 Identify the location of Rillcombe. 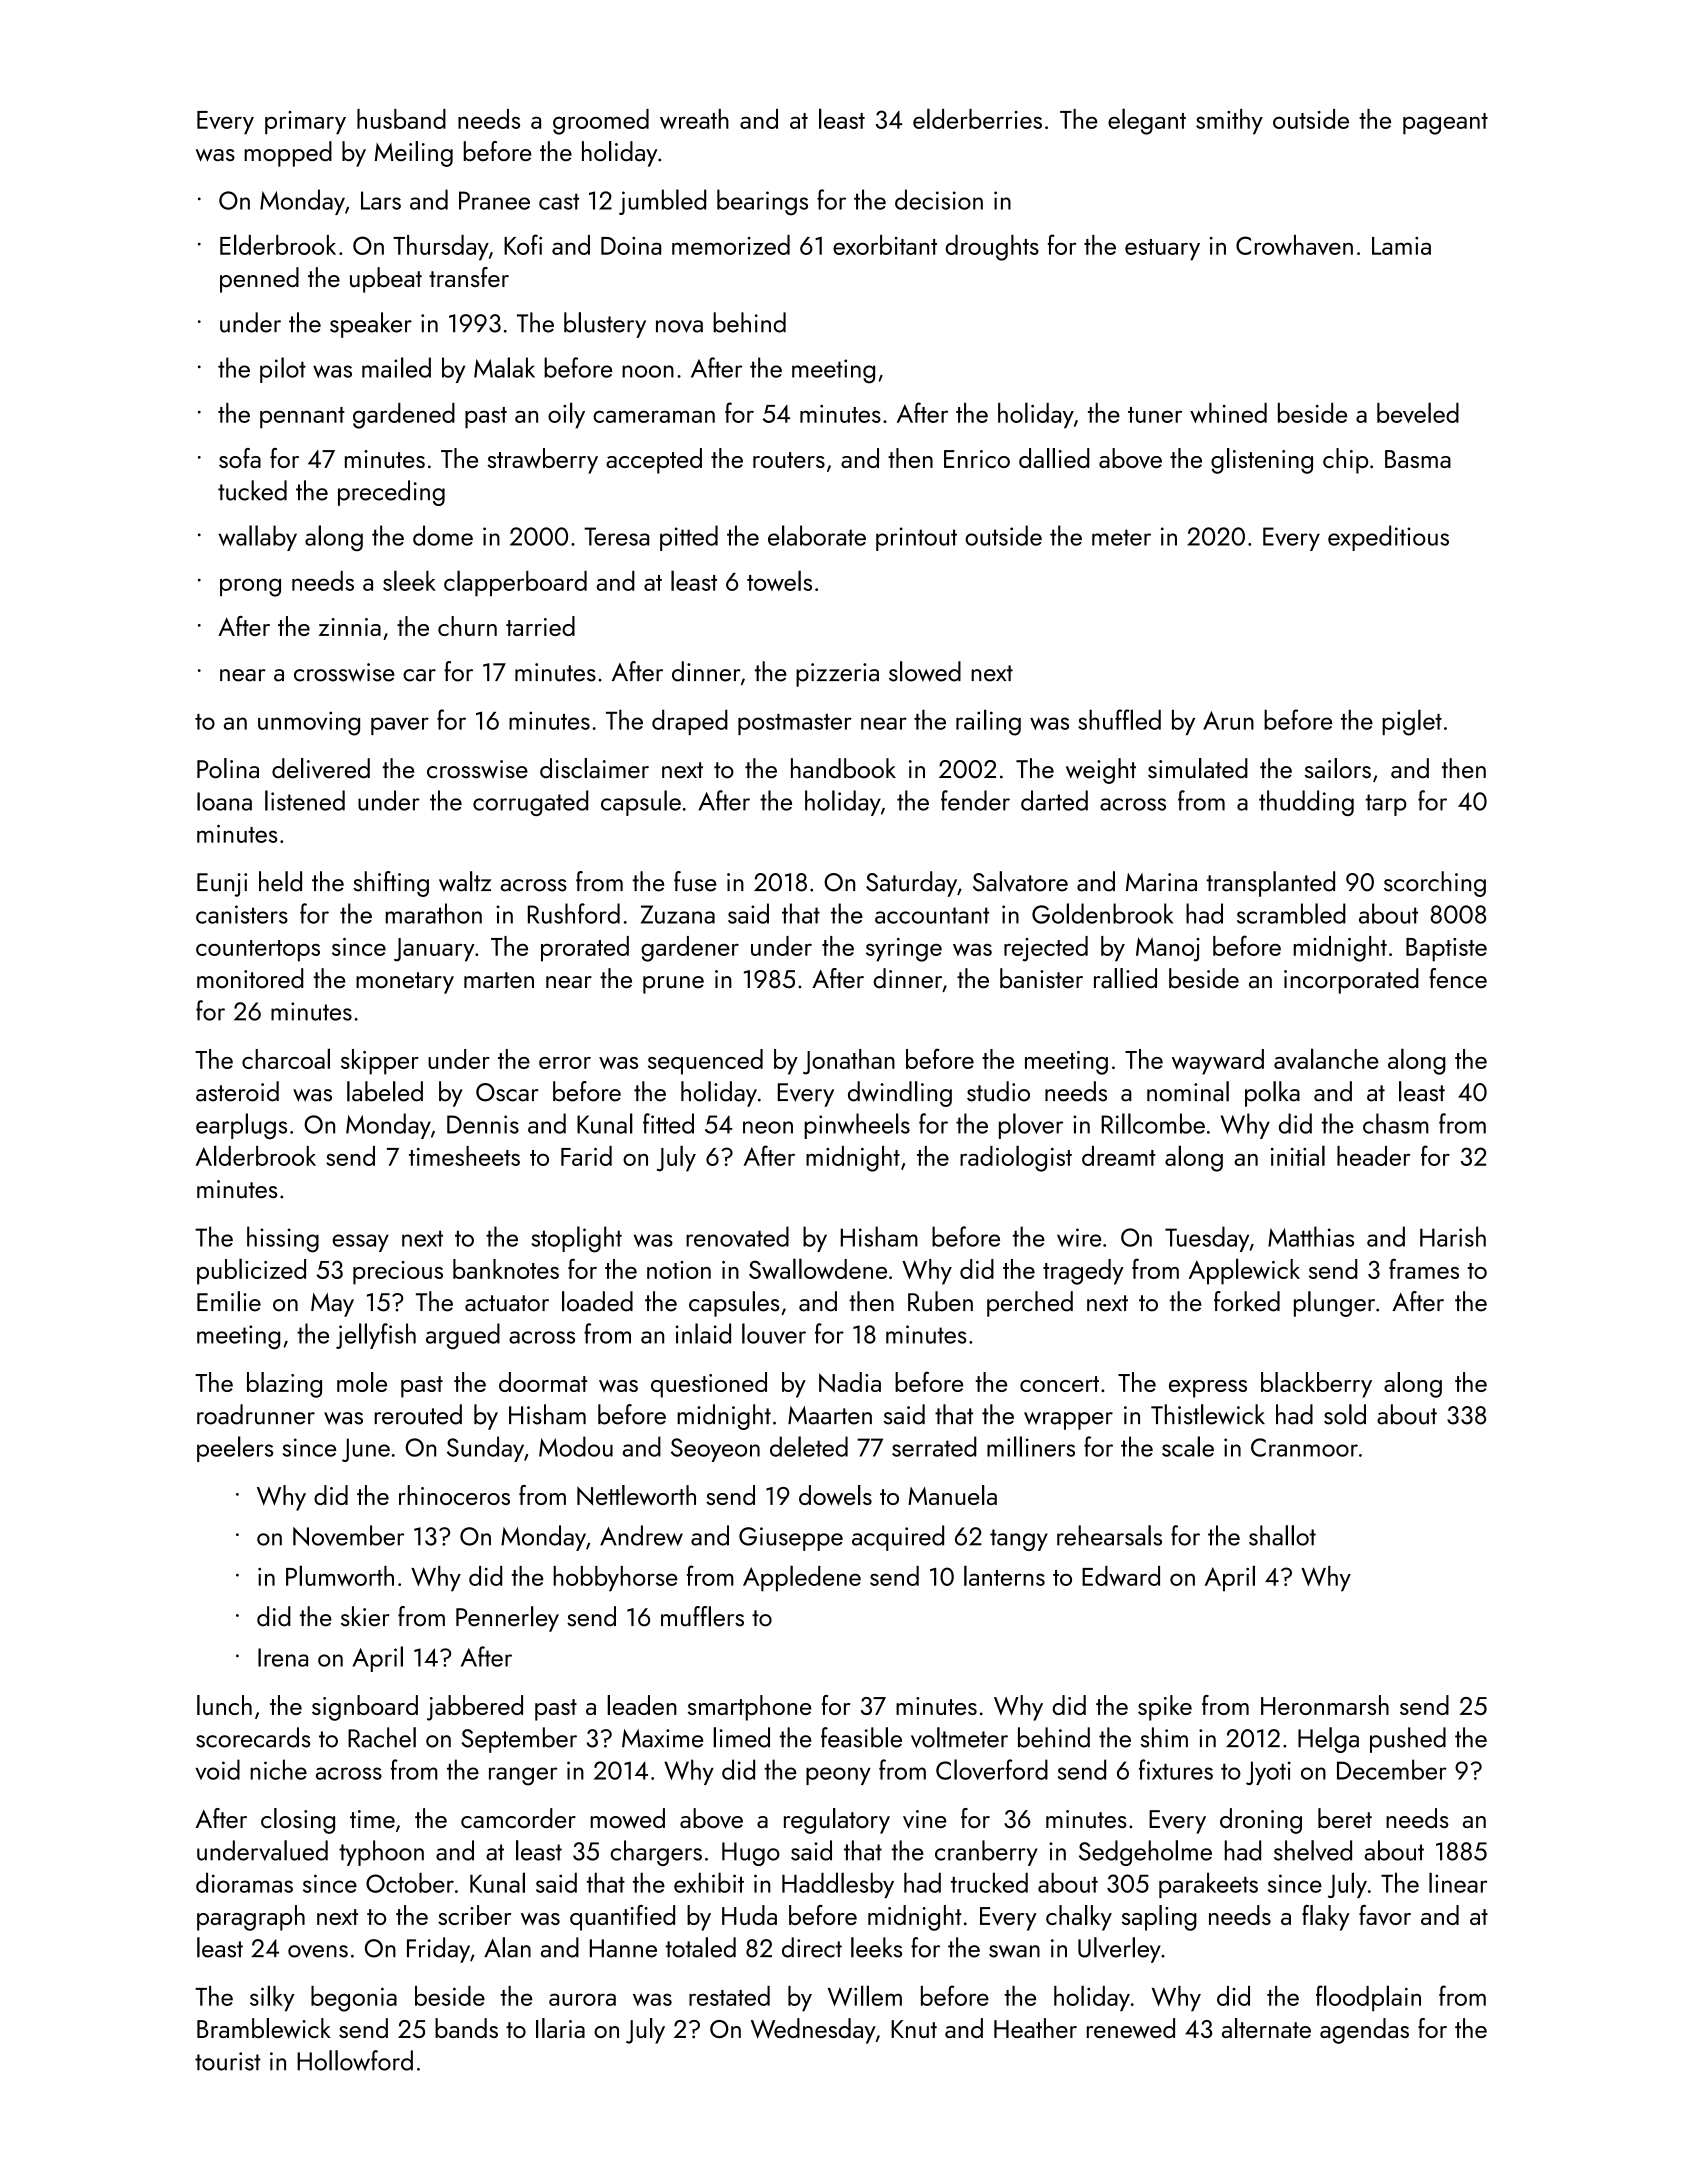
(1153, 1123).
